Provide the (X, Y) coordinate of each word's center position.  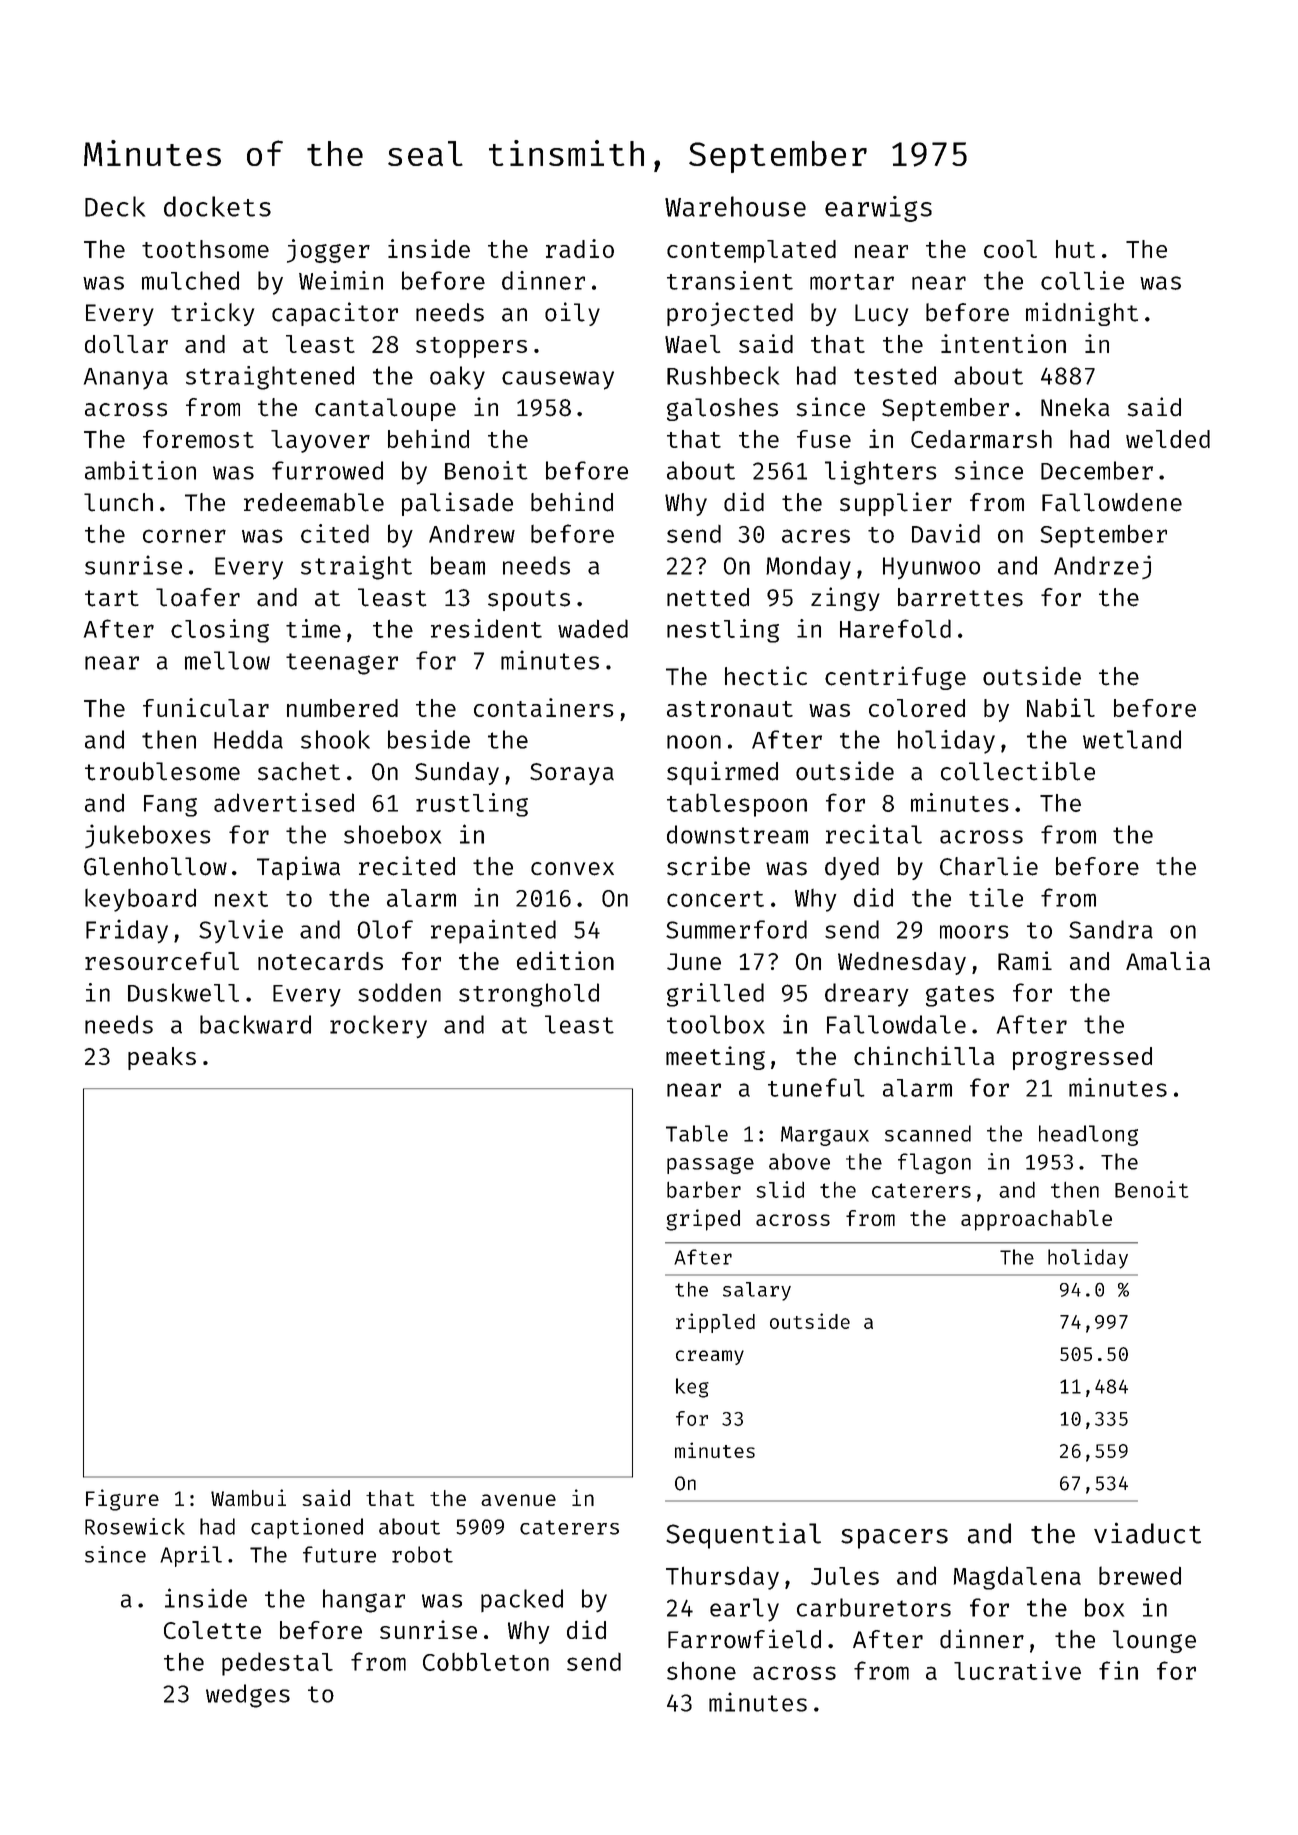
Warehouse (735, 206)
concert (715, 899)
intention (1003, 343)
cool (1010, 249)
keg (692, 1388)
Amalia (1168, 960)
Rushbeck (723, 375)
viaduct (1147, 1533)
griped (703, 1220)
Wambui (248, 1497)
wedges (248, 1696)
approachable (1036, 1220)
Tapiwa (298, 868)
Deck (115, 206)
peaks (162, 1058)
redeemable (314, 502)
